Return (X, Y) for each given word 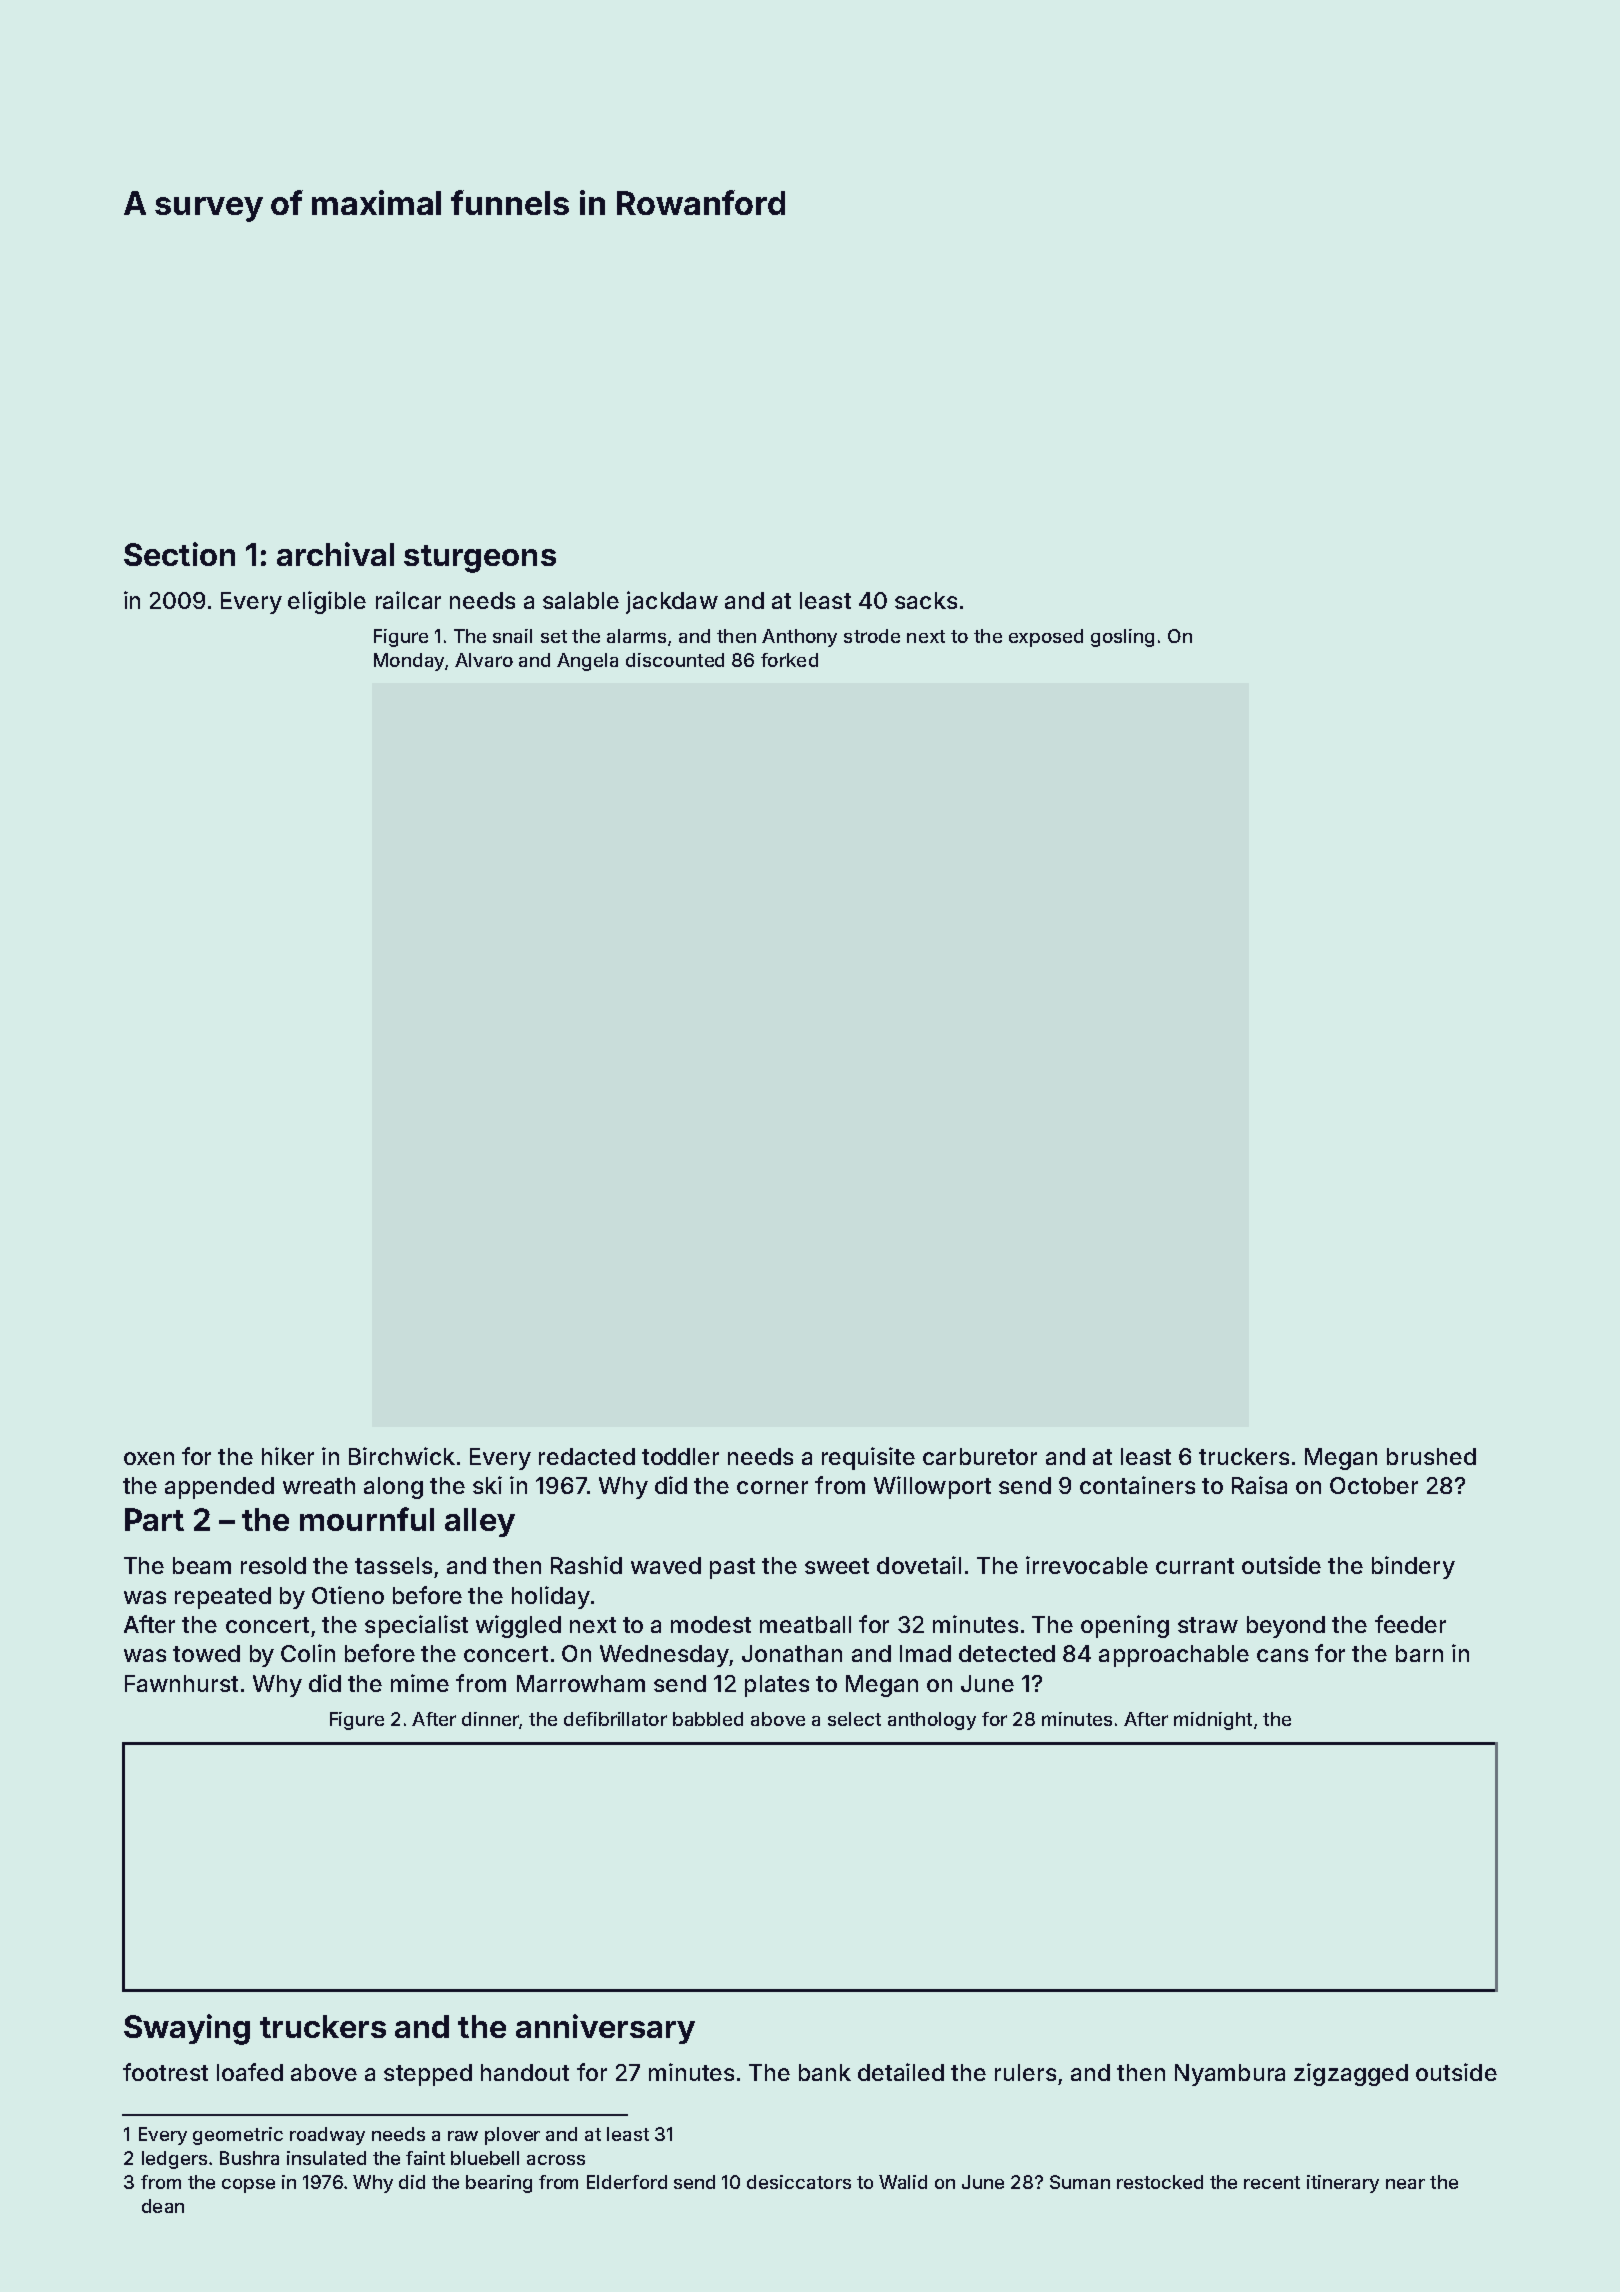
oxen (149, 1458)
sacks (926, 600)
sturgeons (480, 559)
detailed (901, 2072)
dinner (490, 1719)
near (1405, 2184)
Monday (409, 662)
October (1374, 1485)
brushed (1431, 1456)
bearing (499, 2184)
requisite (868, 1458)
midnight (1213, 1721)
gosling (1122, 638)
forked (789, 660)
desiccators (799, 2182)
